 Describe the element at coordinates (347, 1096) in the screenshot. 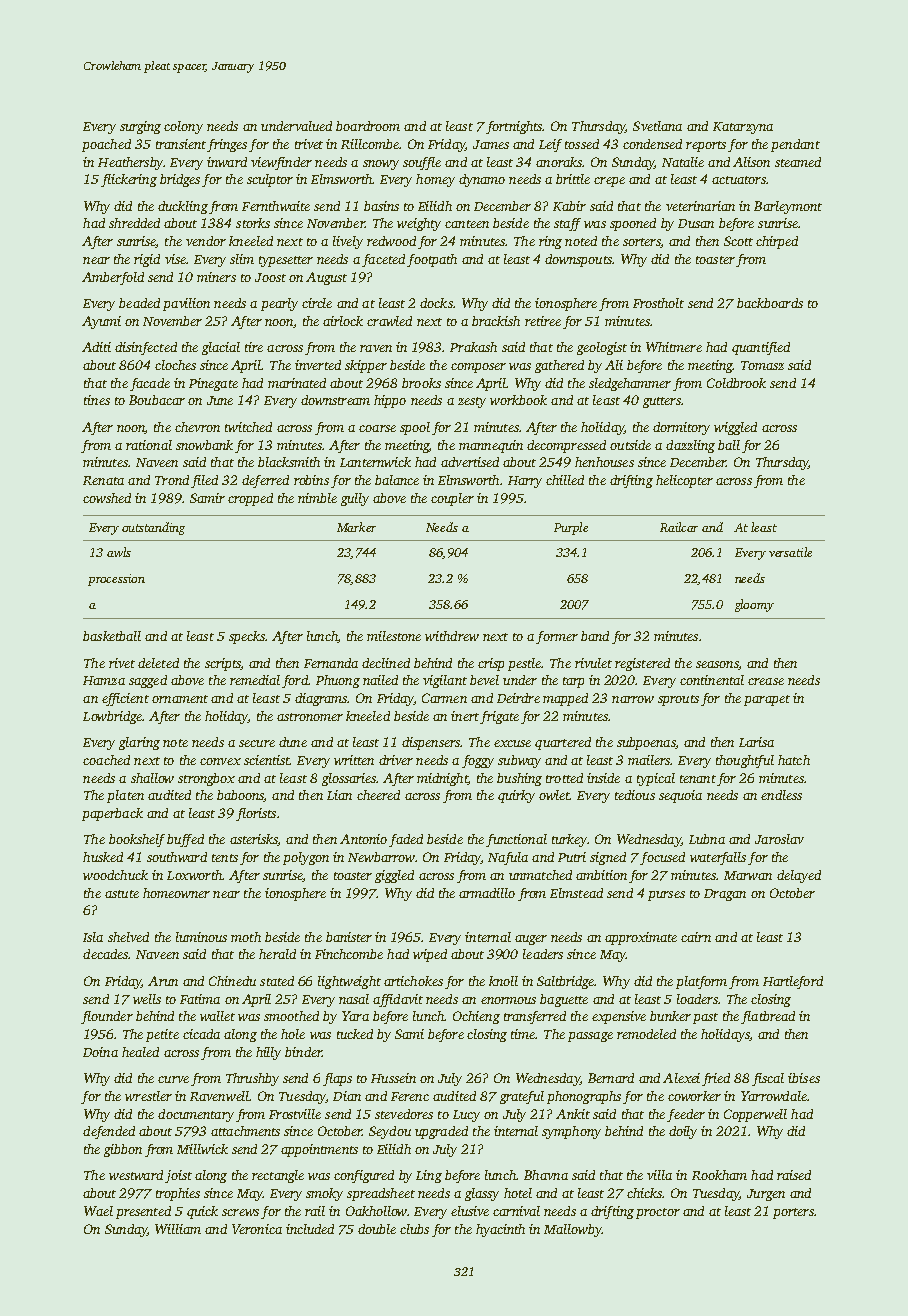

I see `Dian` at that location.
